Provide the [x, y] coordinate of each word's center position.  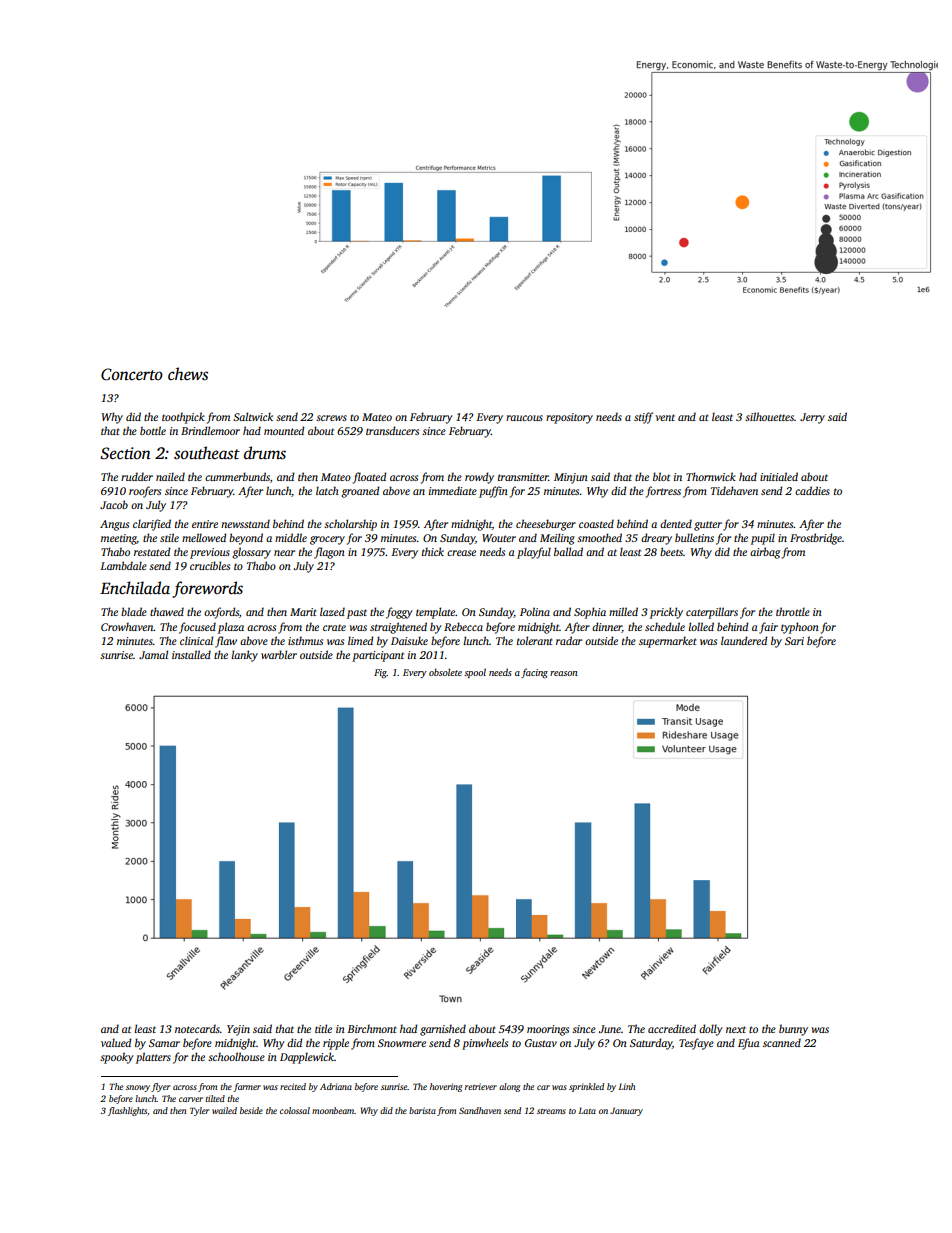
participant [378, 656]
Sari [794, 641]
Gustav [541, 1043]
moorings [548, 1030]
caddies [812, 490]
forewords [207, 589]
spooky [117, 1058]
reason [564, 673]
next [736, 1029]
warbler [279, 654]
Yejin [238, 1030]
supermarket [668, 642]
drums [265, 453]
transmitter [523, 477]
